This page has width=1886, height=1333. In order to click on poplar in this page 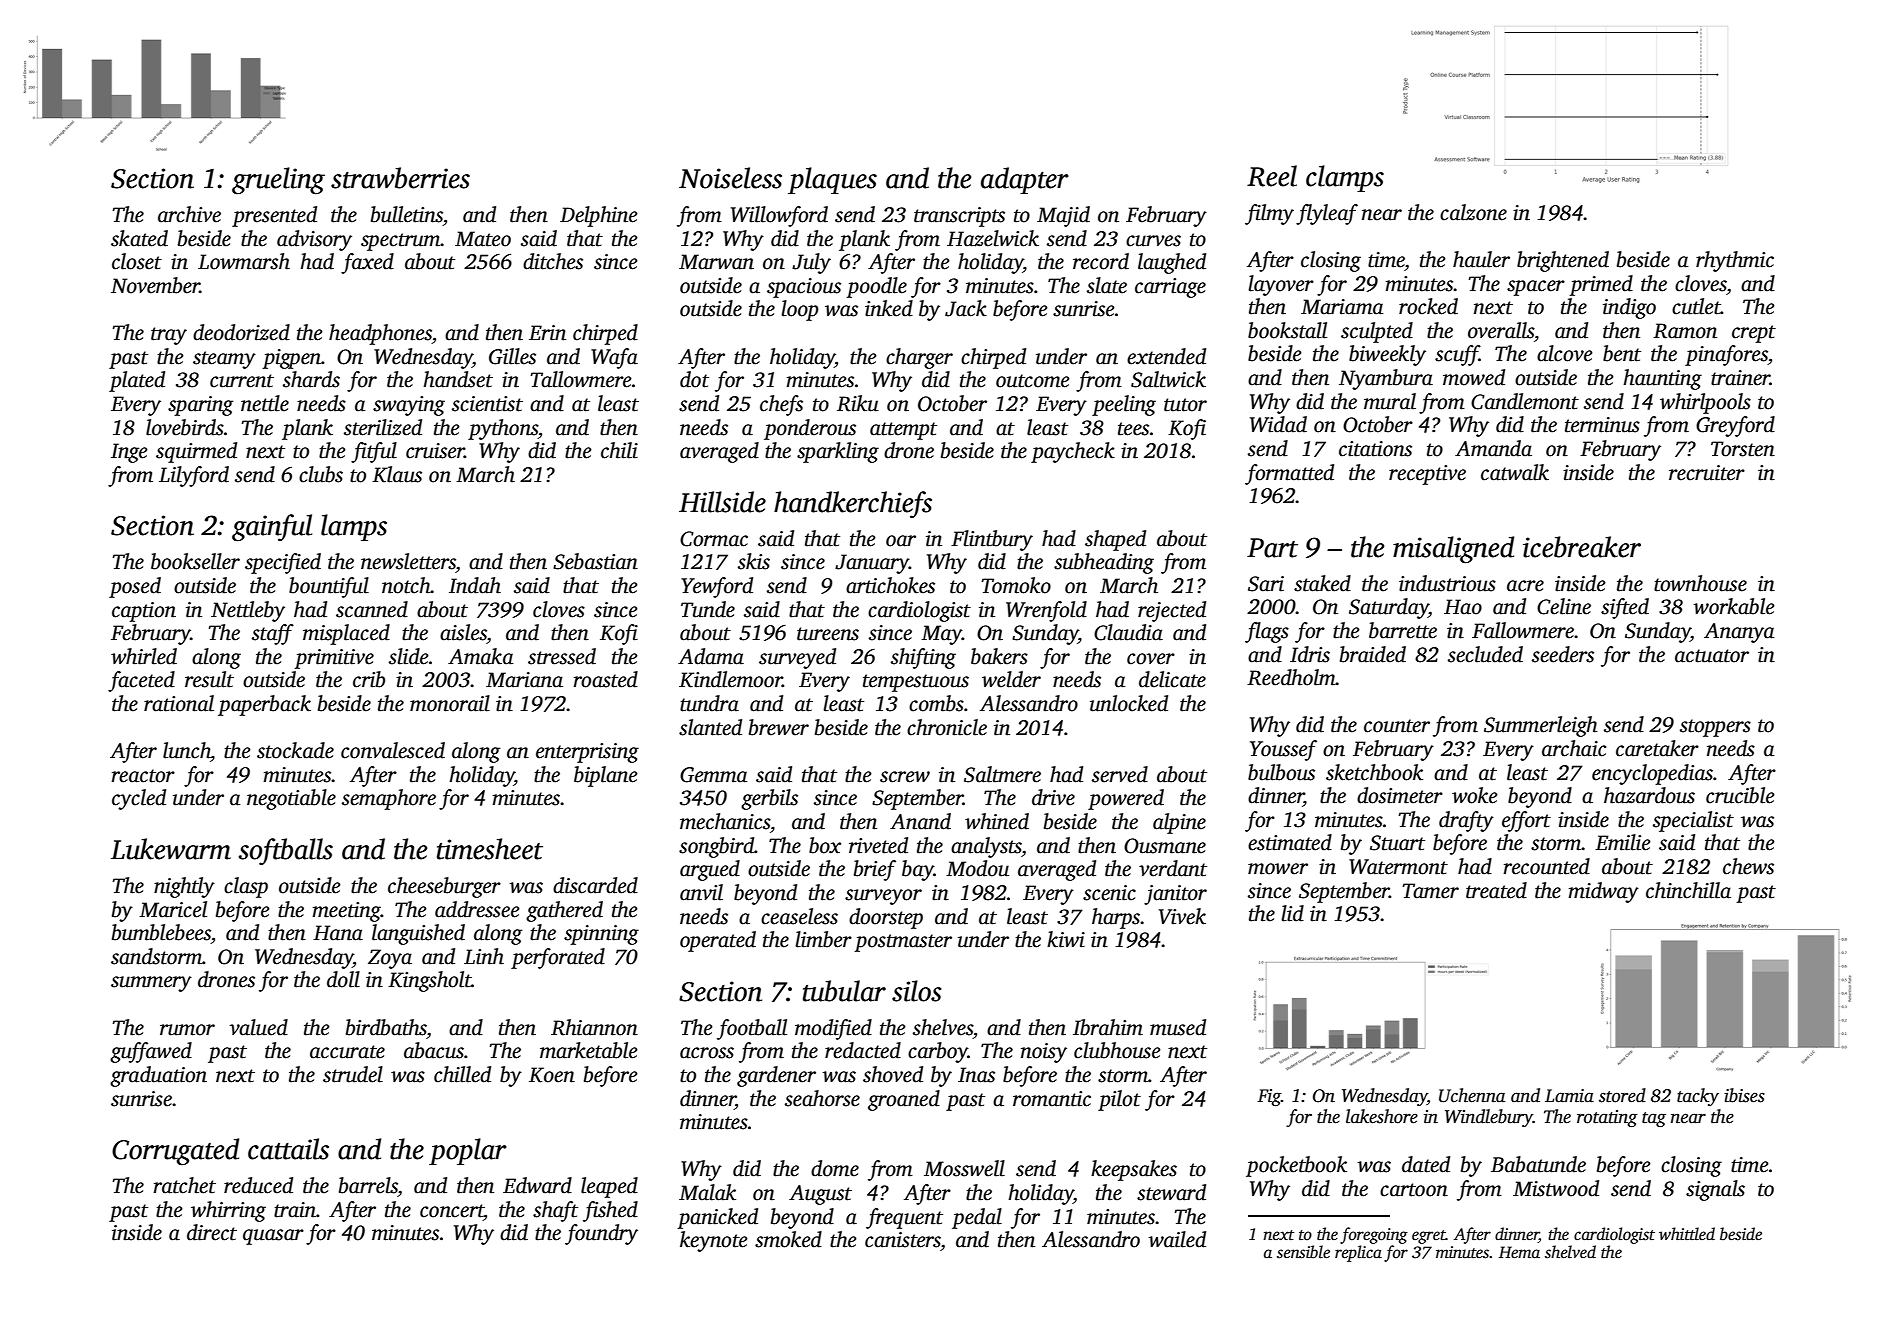, I will do `click(468, 1151)`.
